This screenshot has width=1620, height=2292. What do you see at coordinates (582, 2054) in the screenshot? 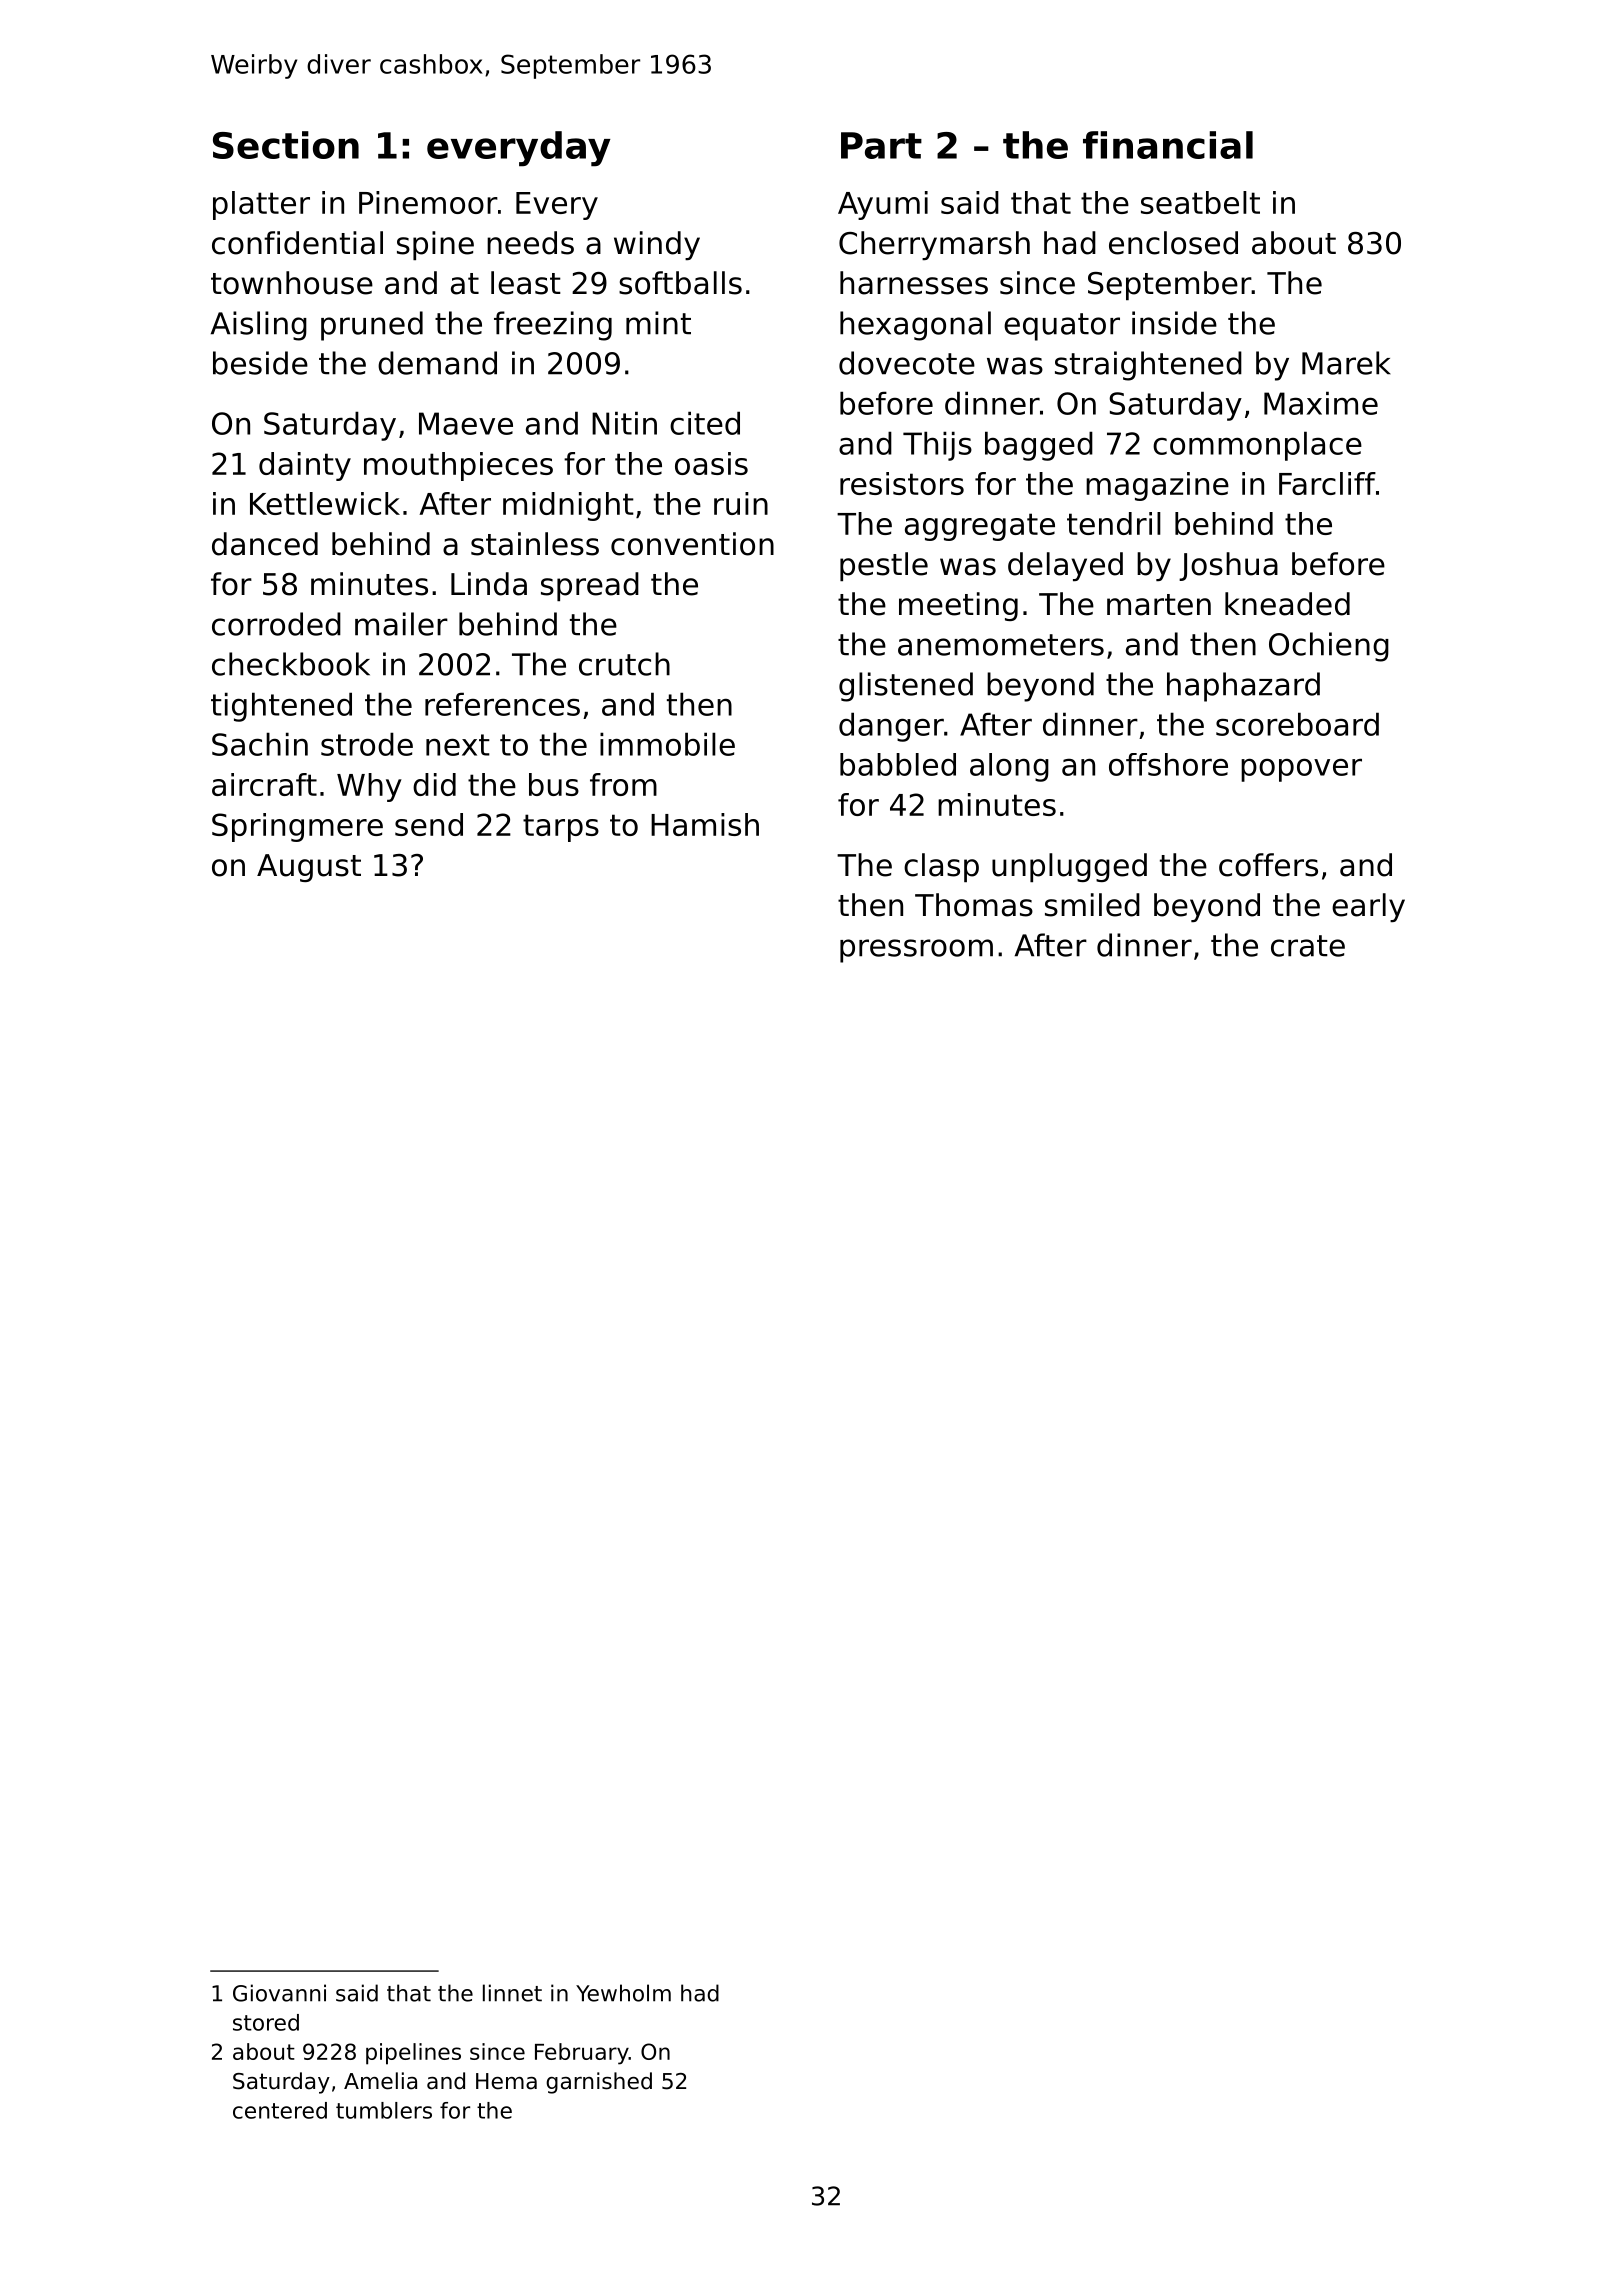
I see `February` at bounding box center [582, 2054].
